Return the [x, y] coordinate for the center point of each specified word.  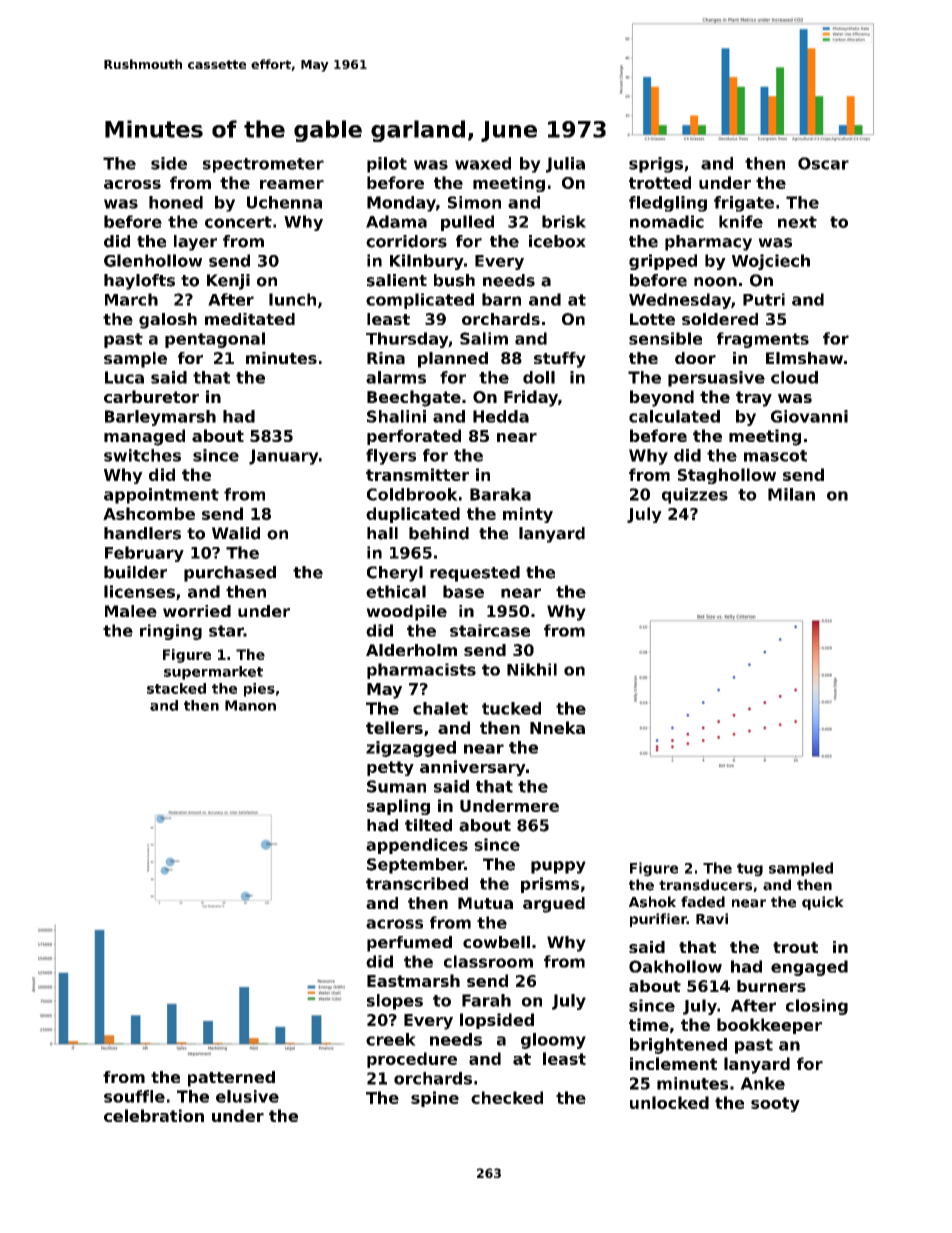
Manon [250, 705]
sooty [775, 1104]
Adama [396, 221]
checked [507, 1097]
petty [390, 768]
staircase [490, 630]
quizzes [695, 496]
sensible [665, 338]
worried [197, 611]
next [797, 222]
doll [539, 377]
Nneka [557, 727]
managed [144, 437]
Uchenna [284, 202]
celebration [154, 1115]
